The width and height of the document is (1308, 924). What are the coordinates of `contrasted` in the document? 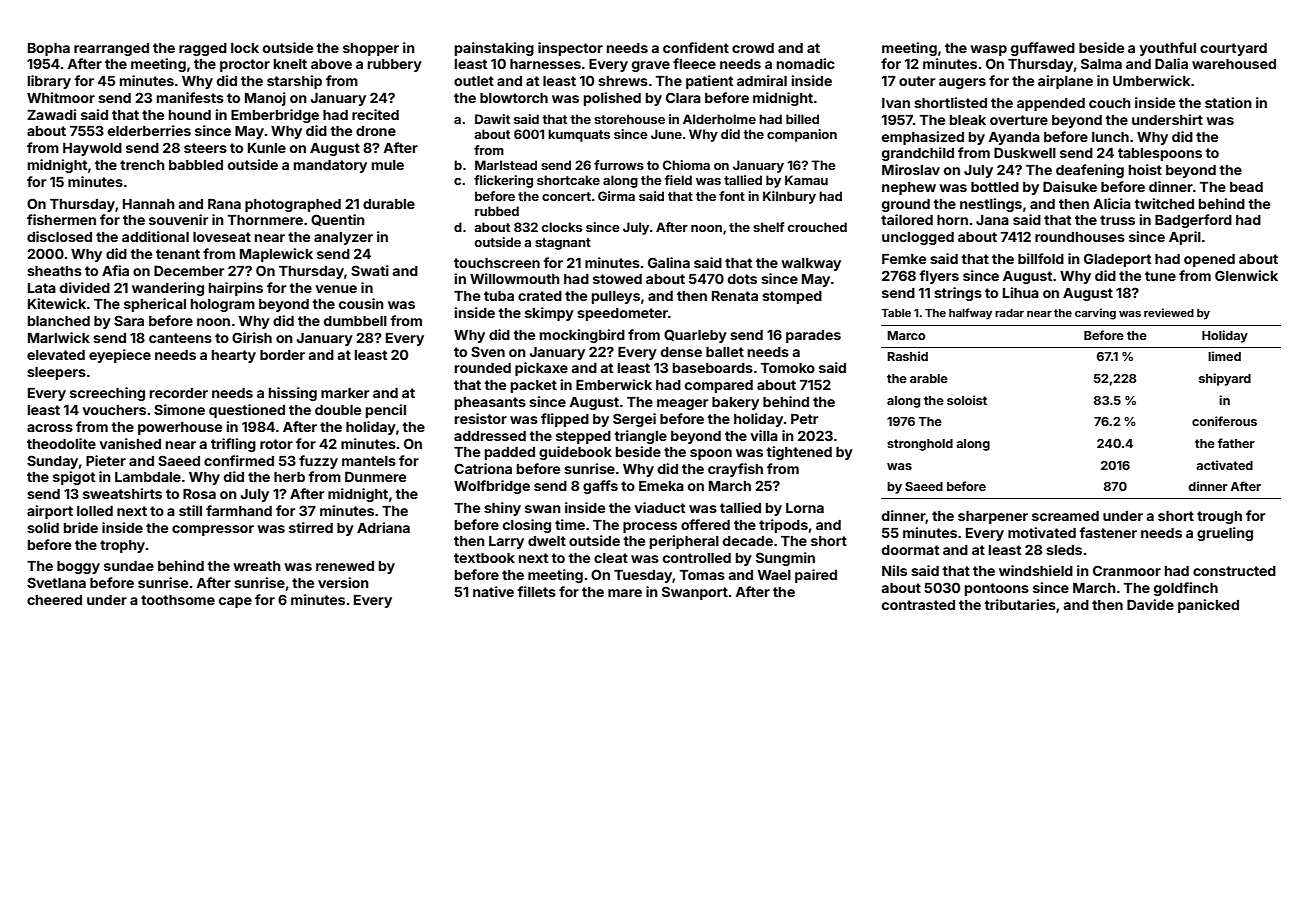 It's located at (918, 605).
